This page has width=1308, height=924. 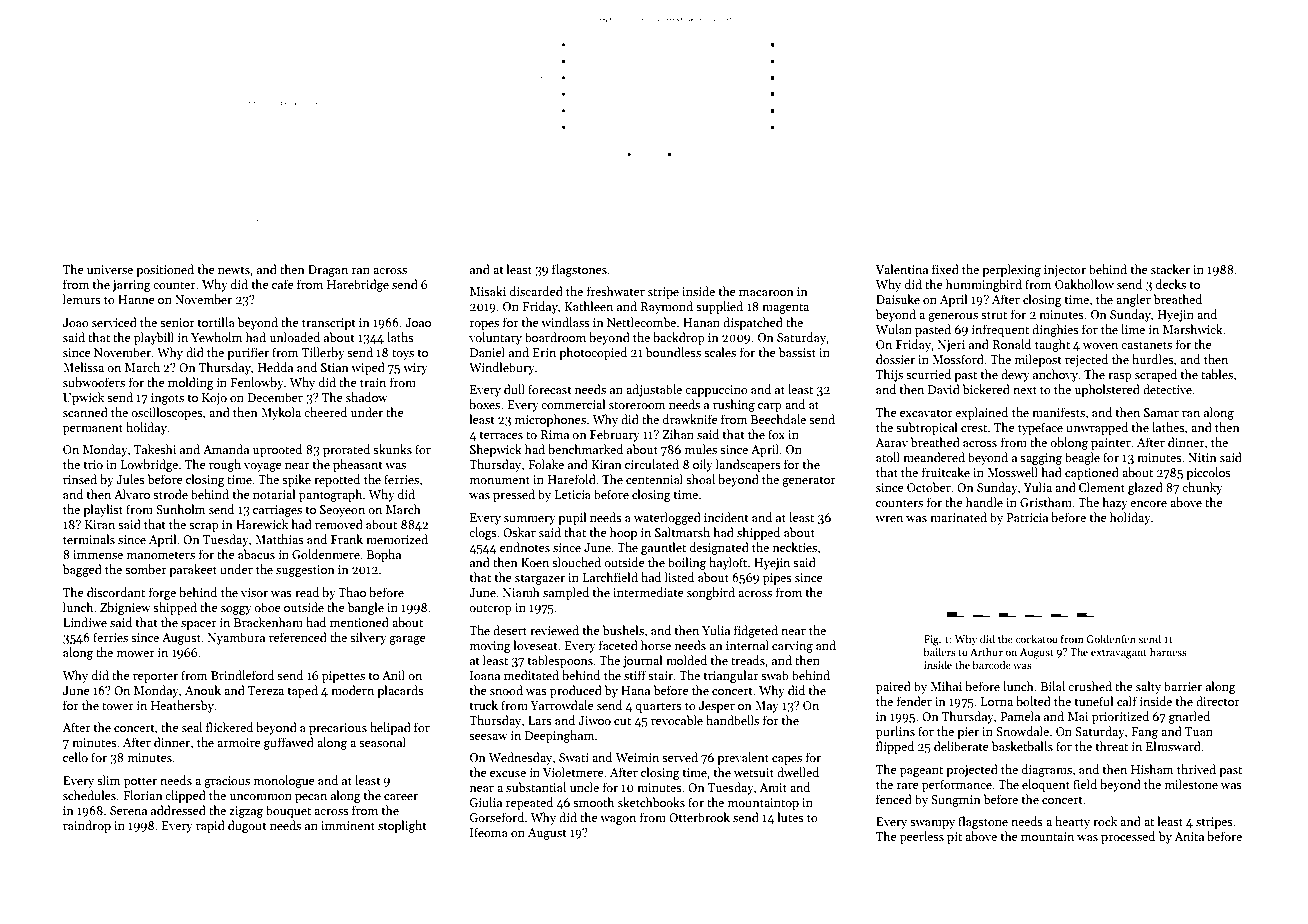 What do you see at coordinates (118, 706) in the page?
I see `tower` at bounding box center [118, 706].
